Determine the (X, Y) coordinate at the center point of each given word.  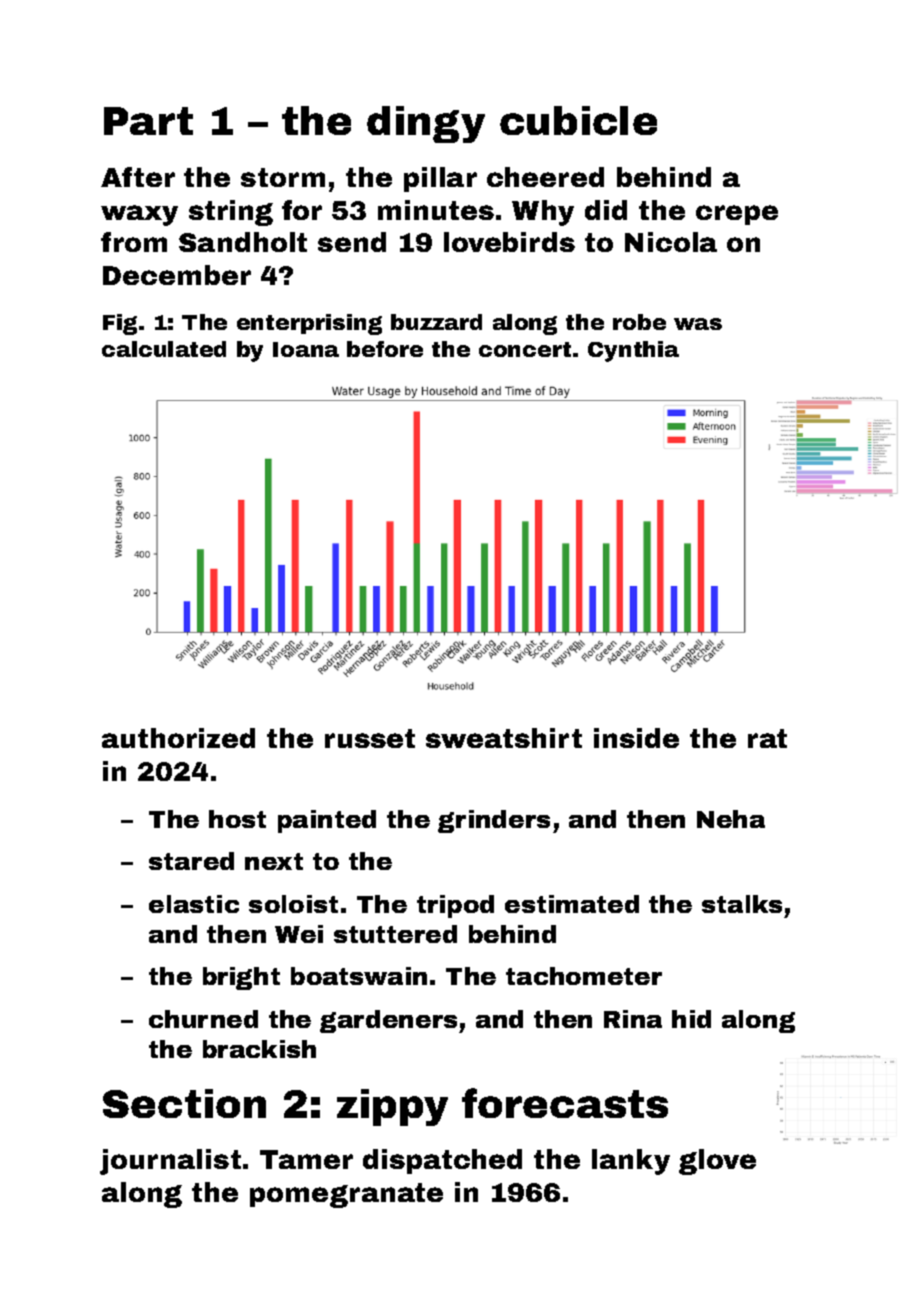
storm (283, 177)
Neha (731, 819)
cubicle (578, 120)
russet (370, 738)
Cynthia (633, 351)
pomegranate (346, 1195)
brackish (259, 1049)
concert (525, 349)
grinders (494, 821)
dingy (426, 124)
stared (191, 861)
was (698, 324)
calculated (164, 349)
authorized (178, 738)
